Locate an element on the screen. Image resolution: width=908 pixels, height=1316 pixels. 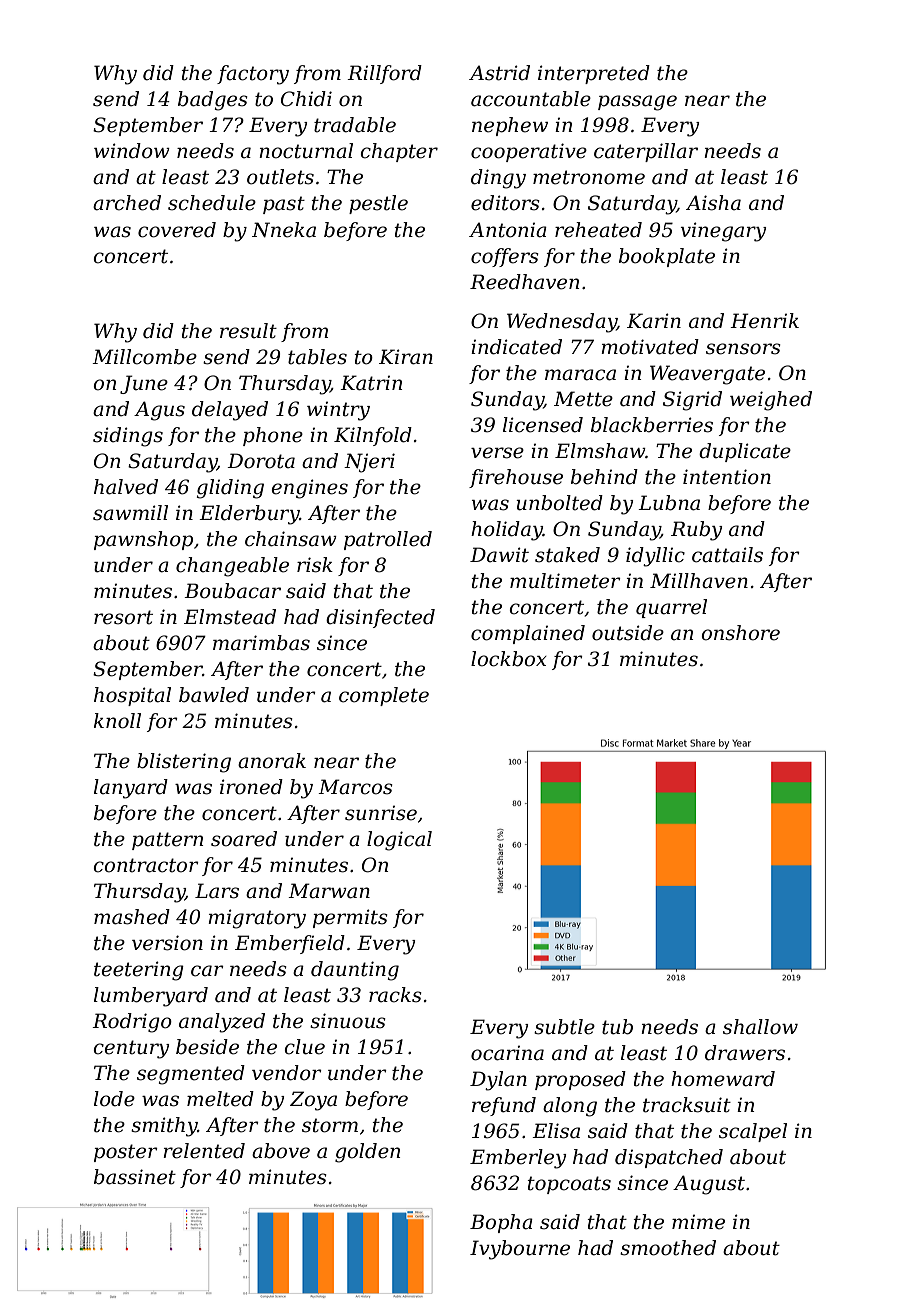
pestle is located at coordinates (378, 204).
